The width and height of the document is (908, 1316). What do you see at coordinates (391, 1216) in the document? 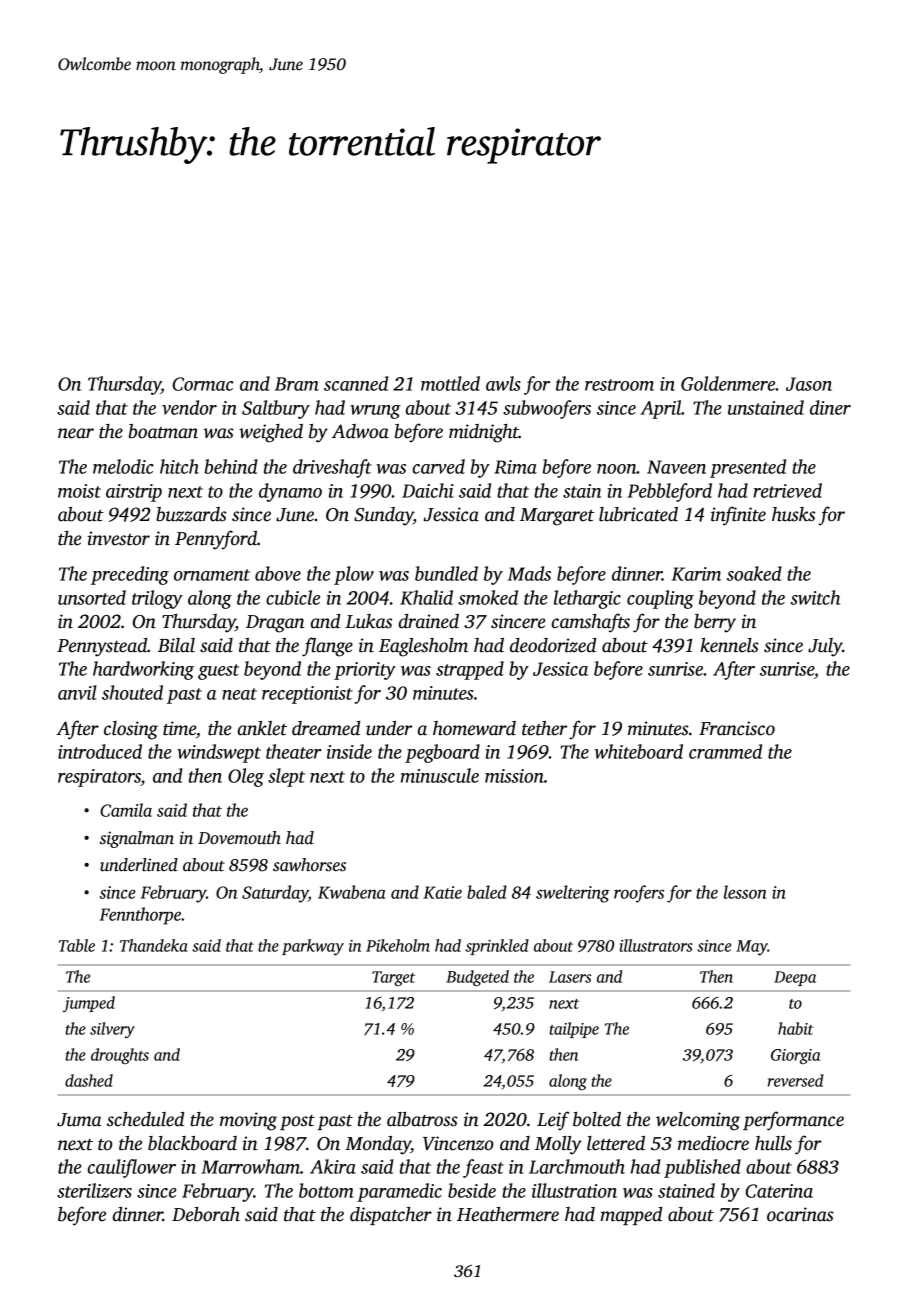
I see `dispatcher` at bounding box center [391, 1216].
